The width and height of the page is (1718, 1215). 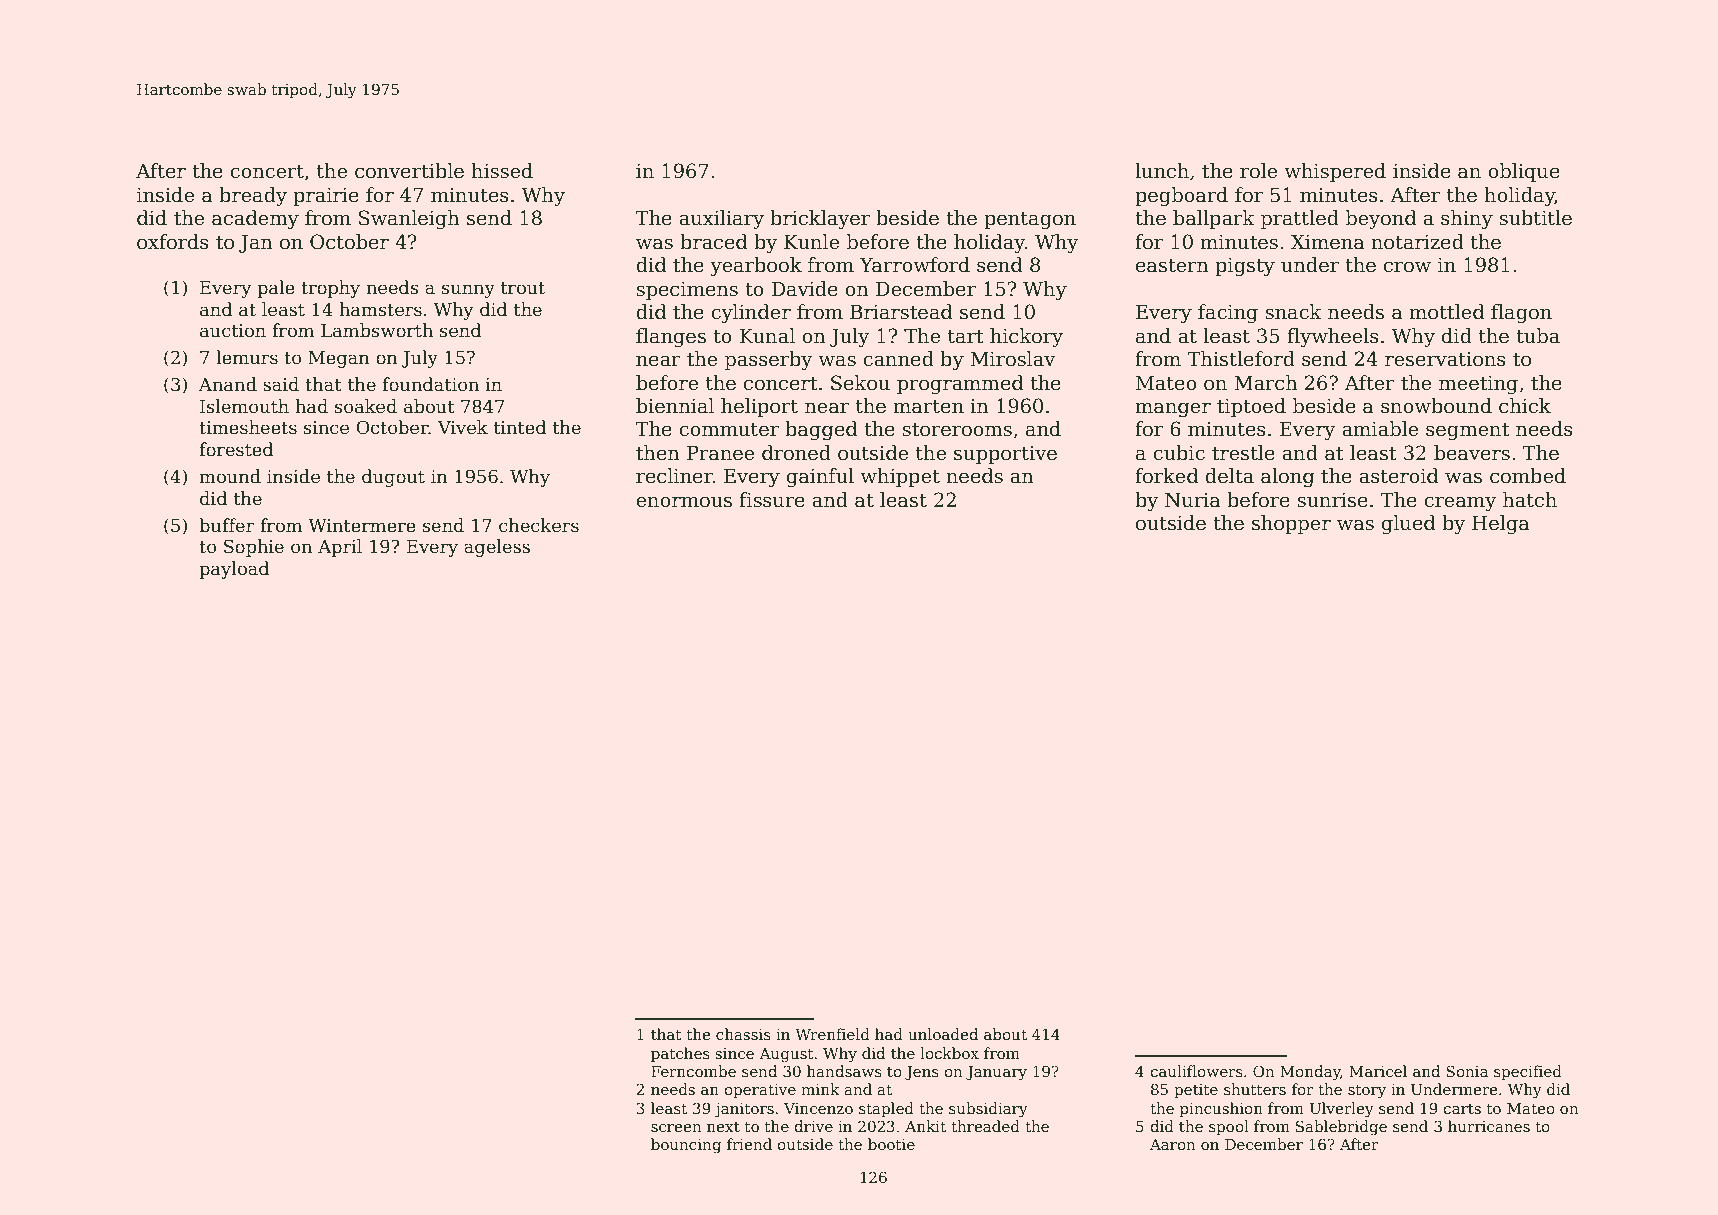 I want to click on payload, so click(x=234, y=570).
